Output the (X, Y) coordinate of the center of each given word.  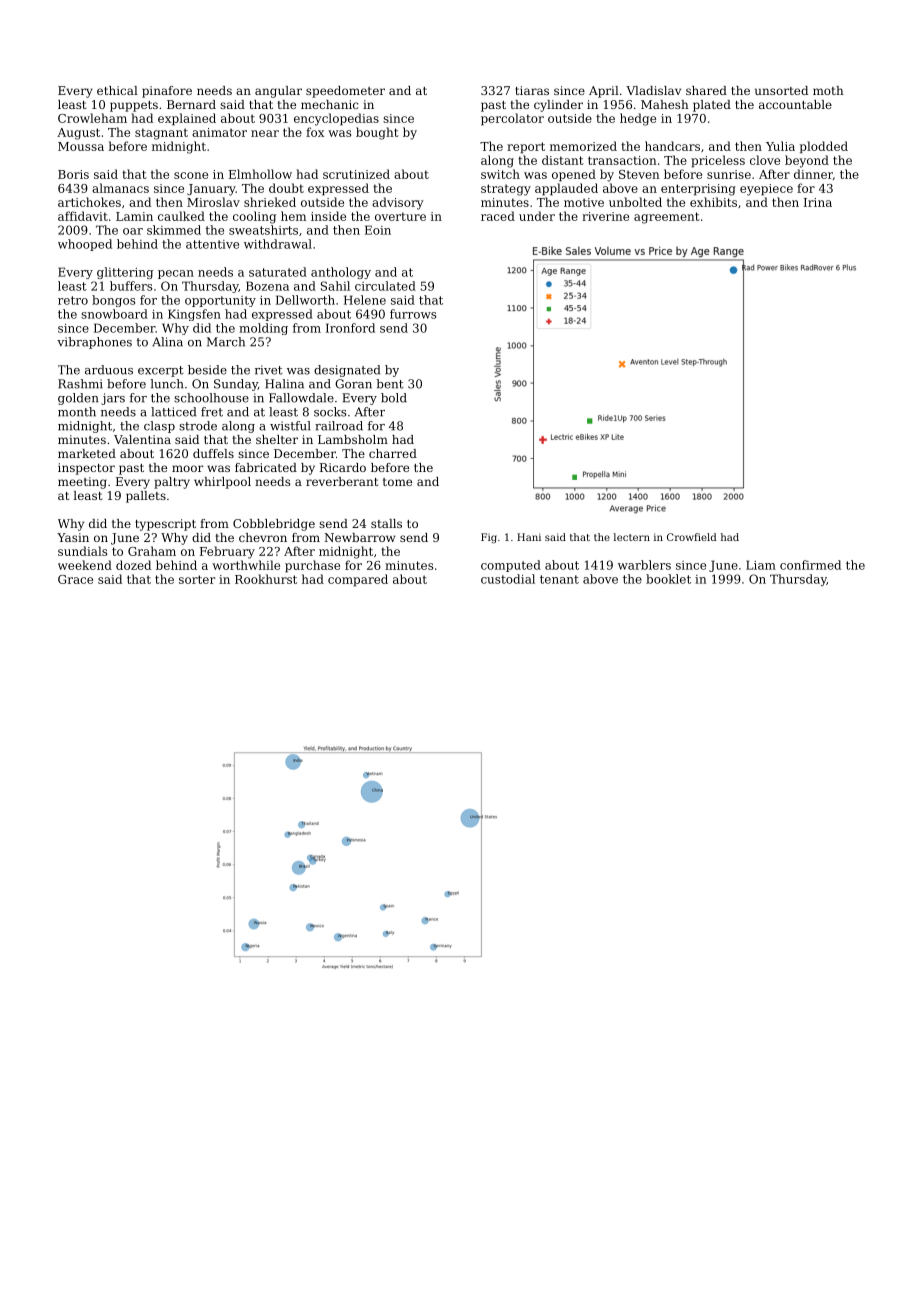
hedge (638, 119)
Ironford (350, 328)
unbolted (635, 202)
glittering (125, 273)
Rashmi (80, 384)
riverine (605, 216)
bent (390, 384)
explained (187, 119)
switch (500, 174)
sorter (197, 579)
